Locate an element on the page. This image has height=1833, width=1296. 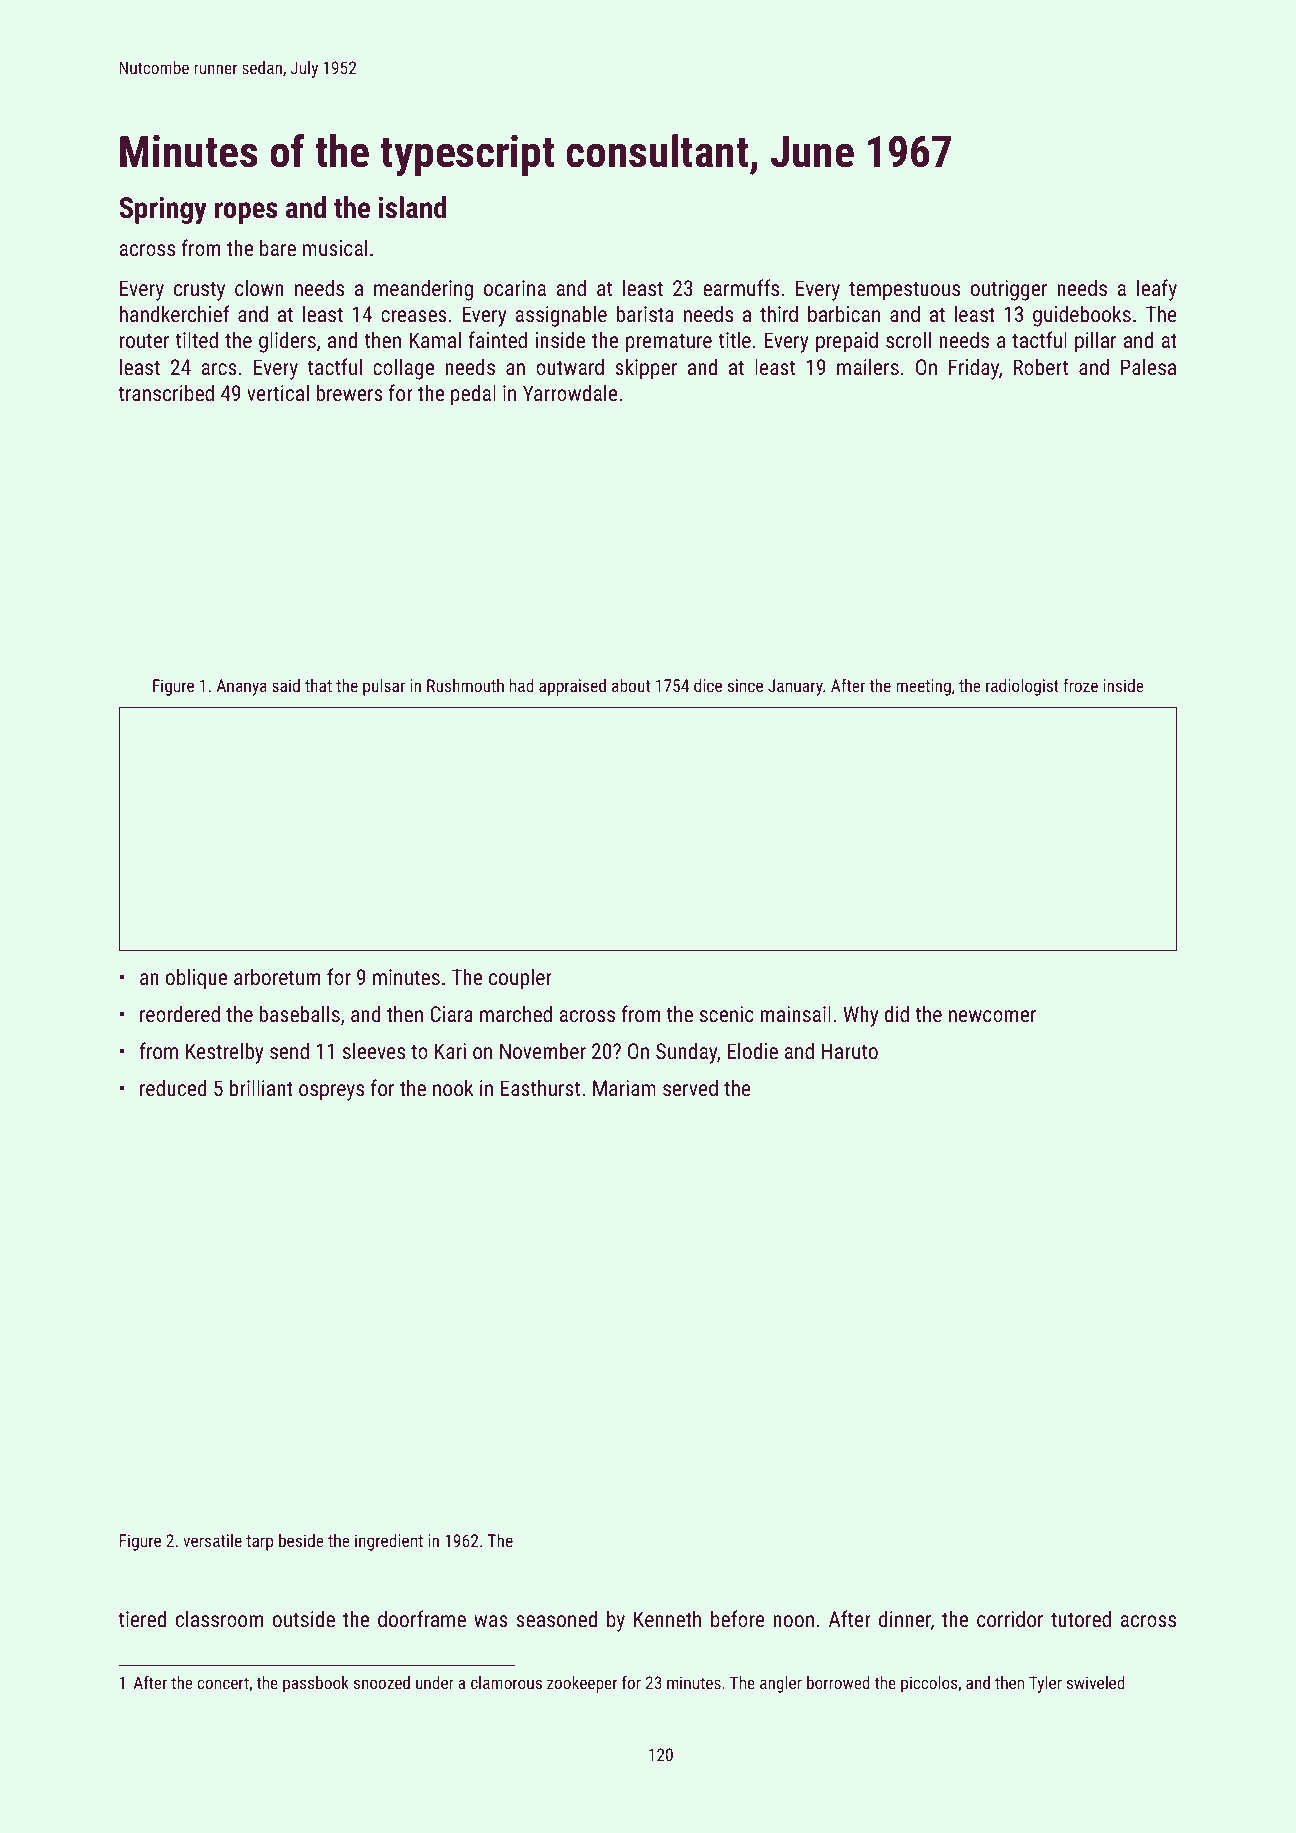
meeting is located at coordinates (923, 687).
